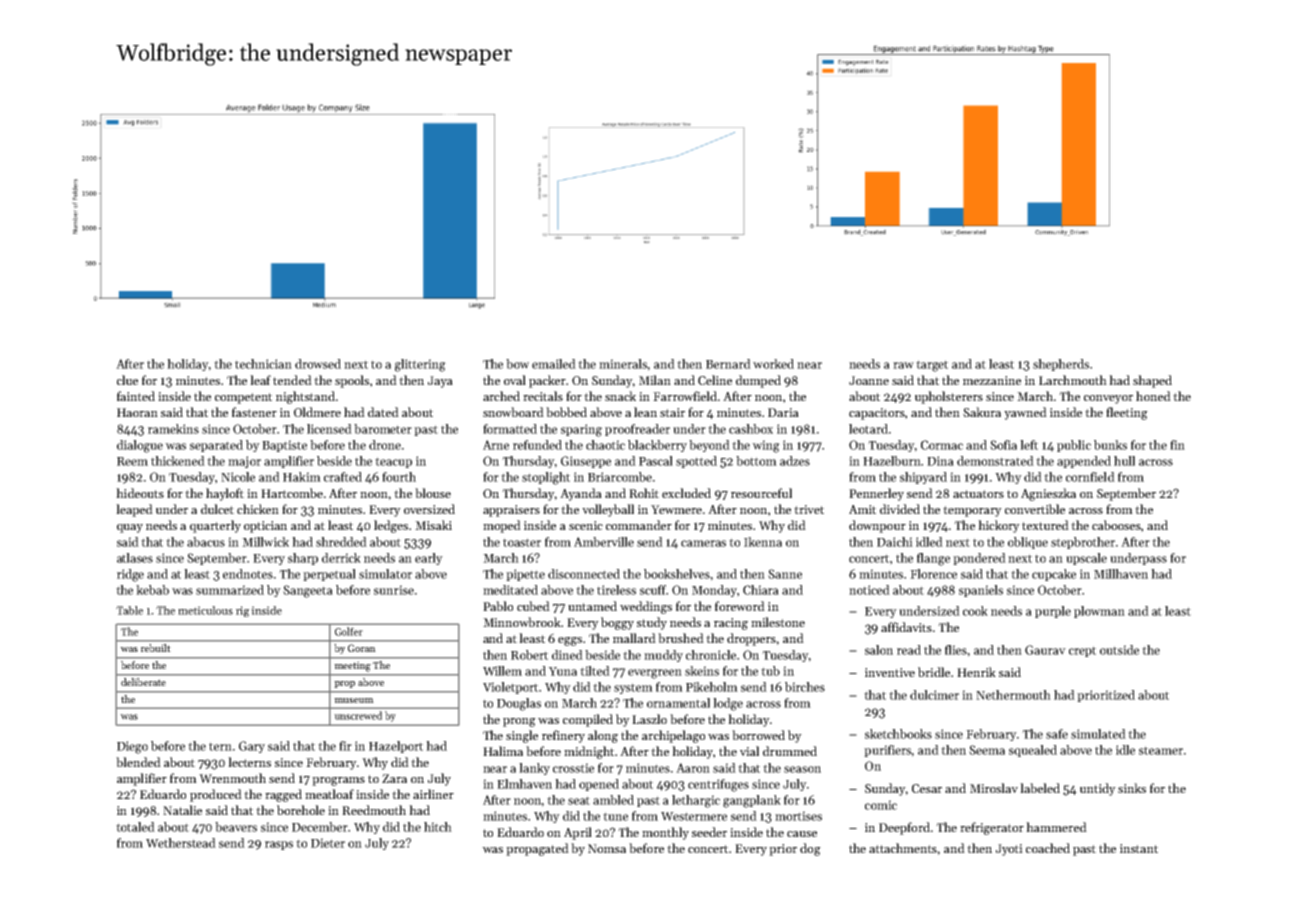  Describe the element at coordinates (605, 445) in the document. I see `chaotic` at that location.
